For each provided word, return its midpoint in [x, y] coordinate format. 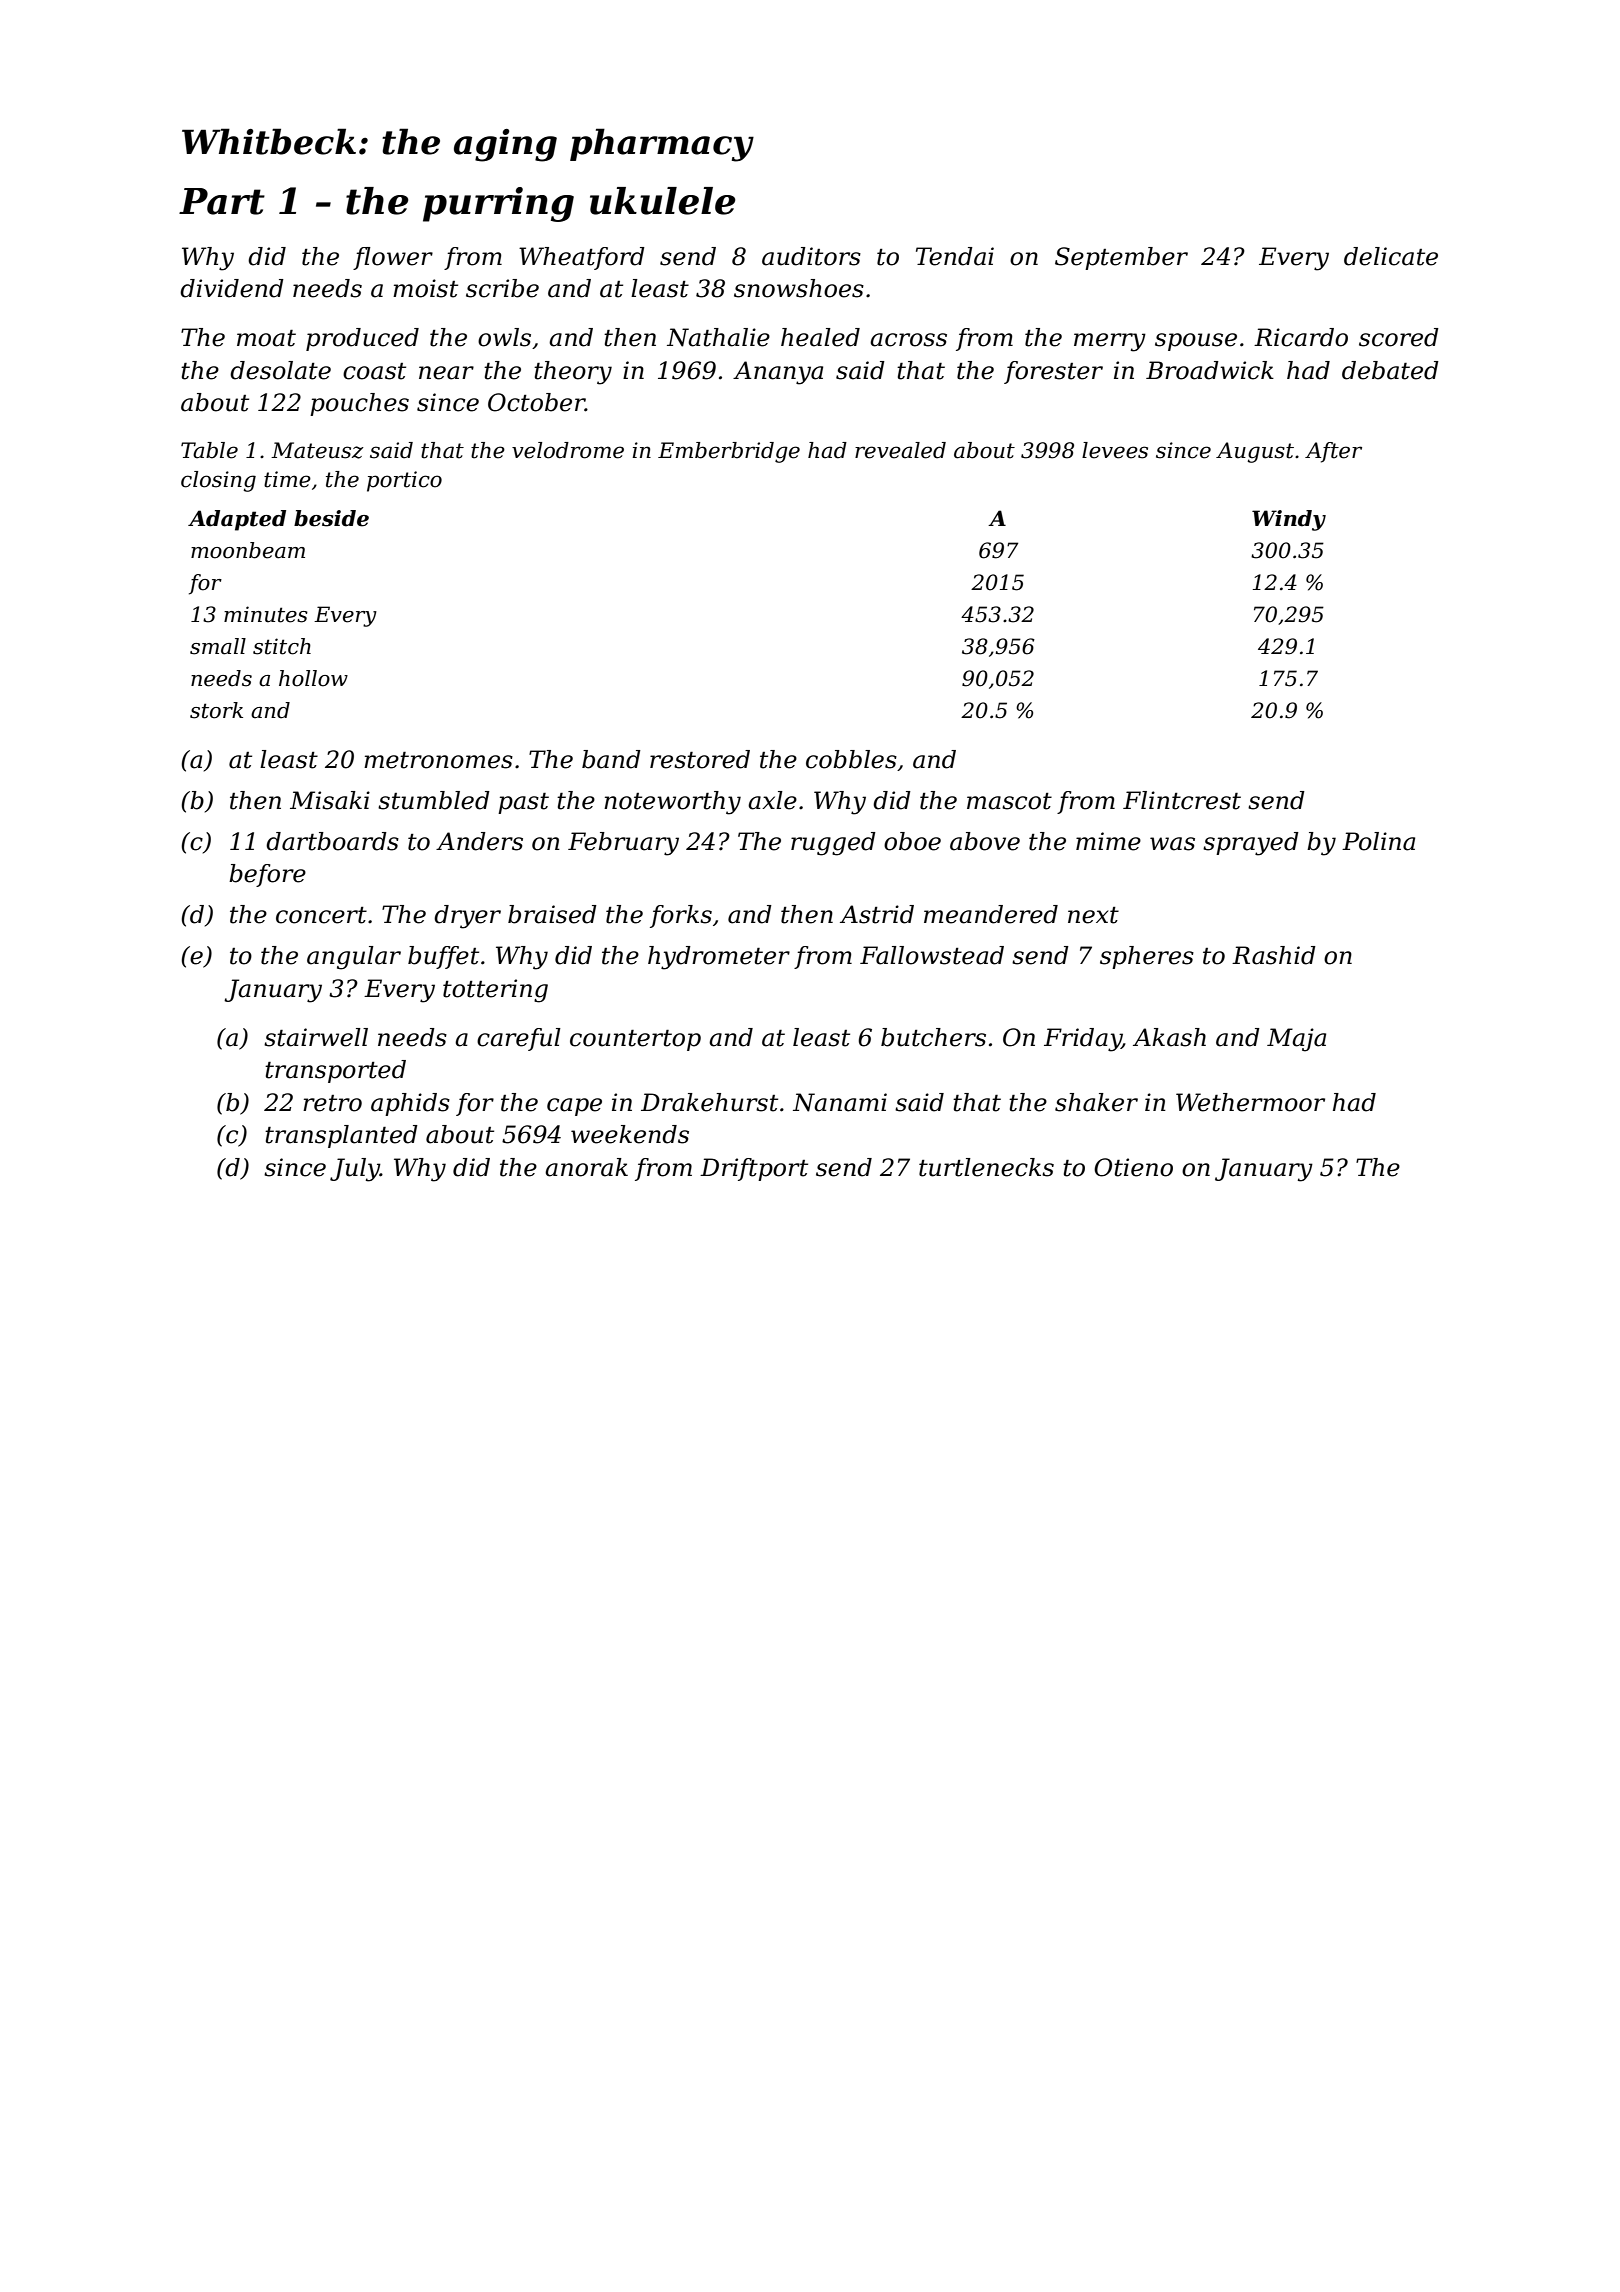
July [355, 1170]
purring [498, 204]
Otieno [1133, 1167]
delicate [1391, 256]
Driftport [754, 1169]
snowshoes [799, 288]
